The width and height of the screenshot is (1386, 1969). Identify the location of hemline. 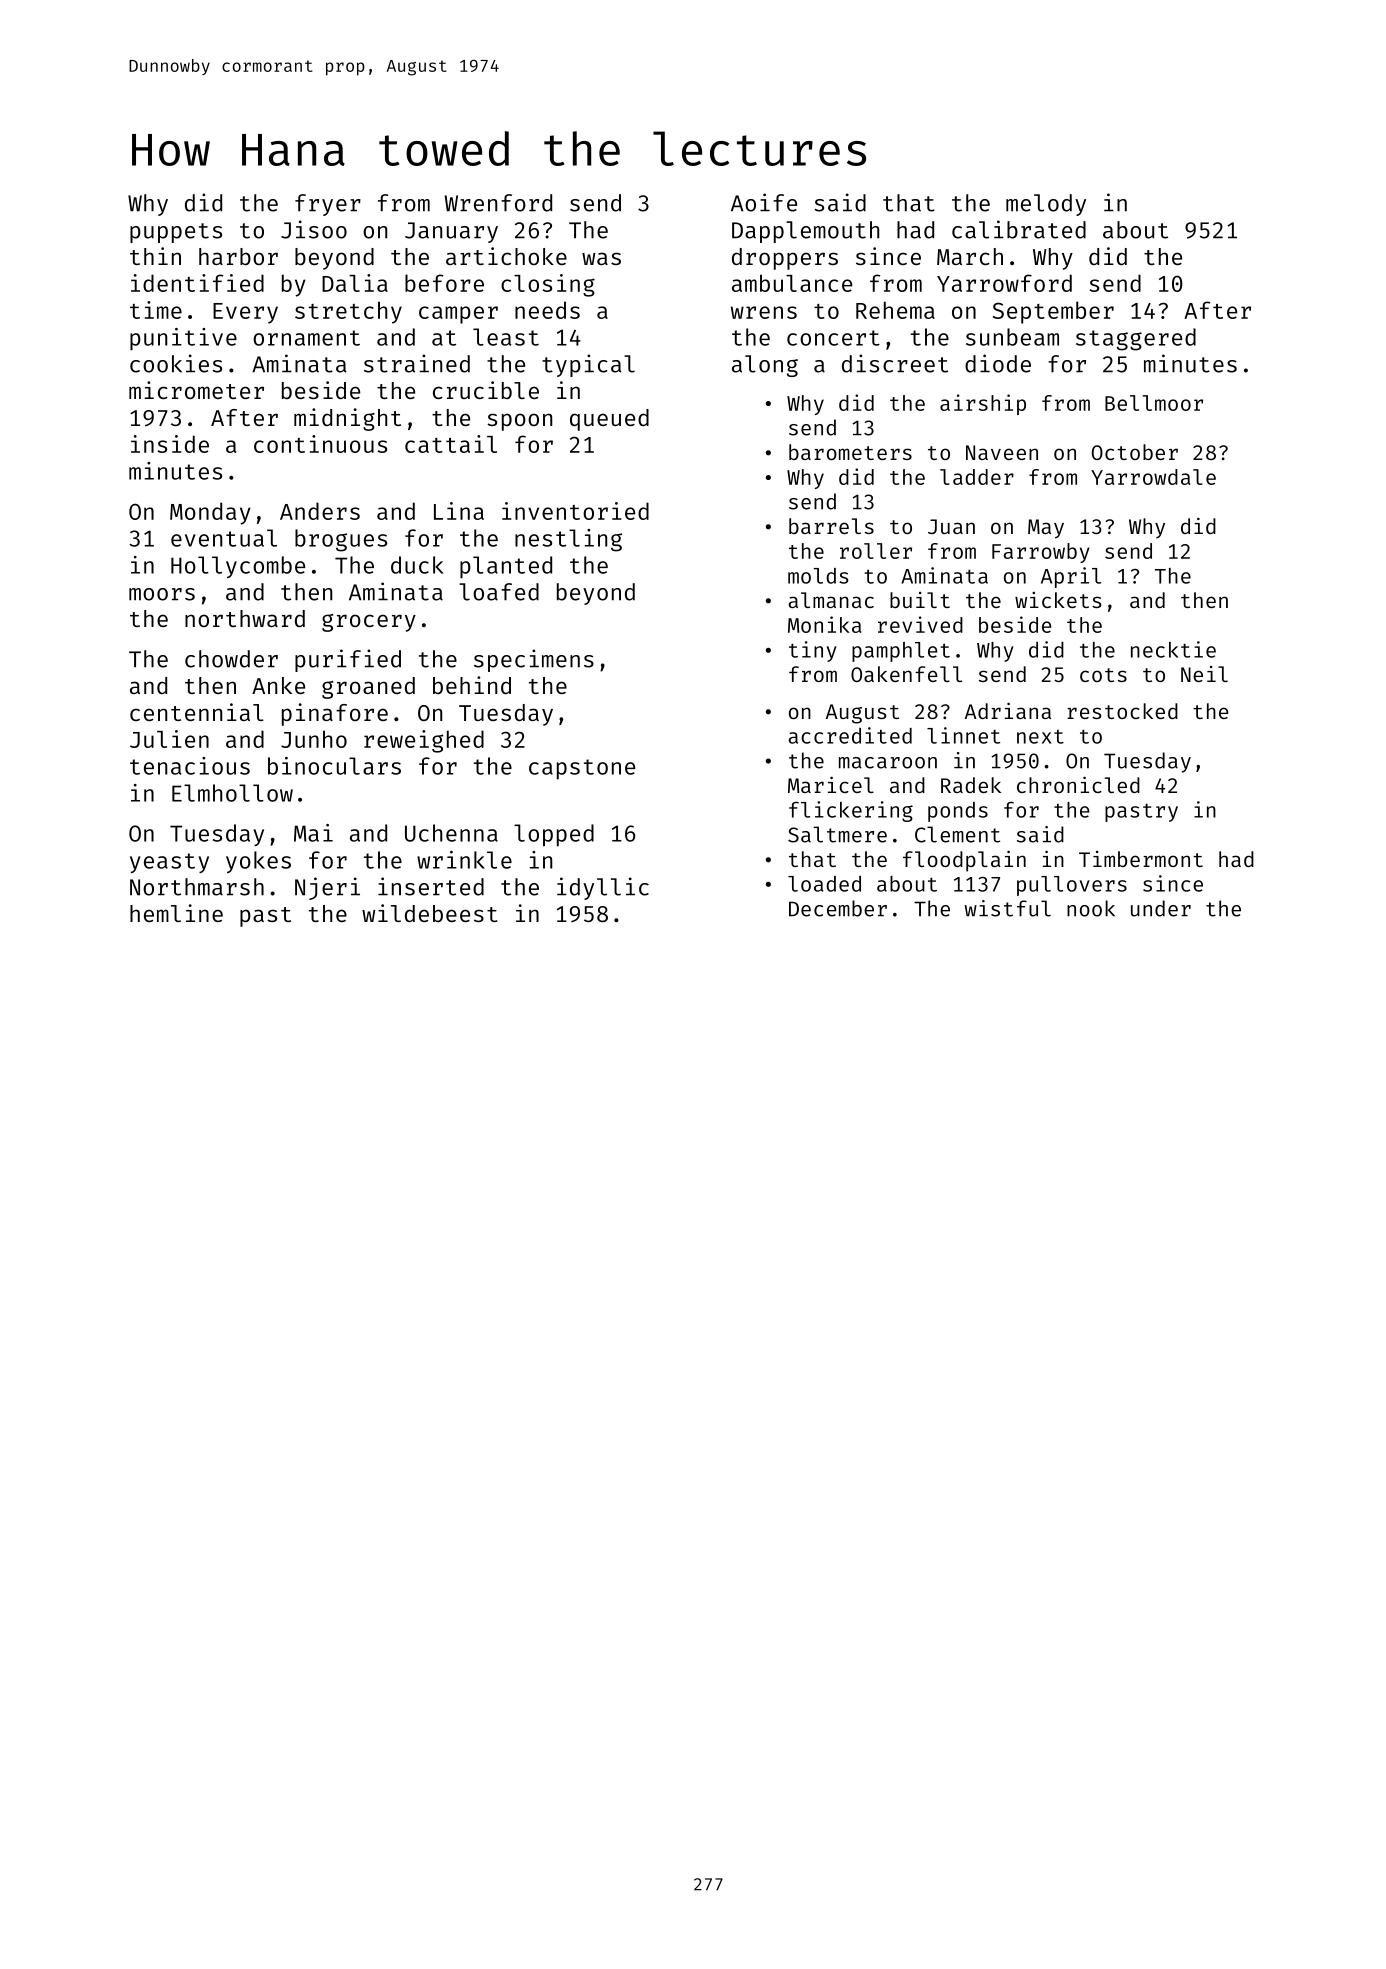
(176, 913).
